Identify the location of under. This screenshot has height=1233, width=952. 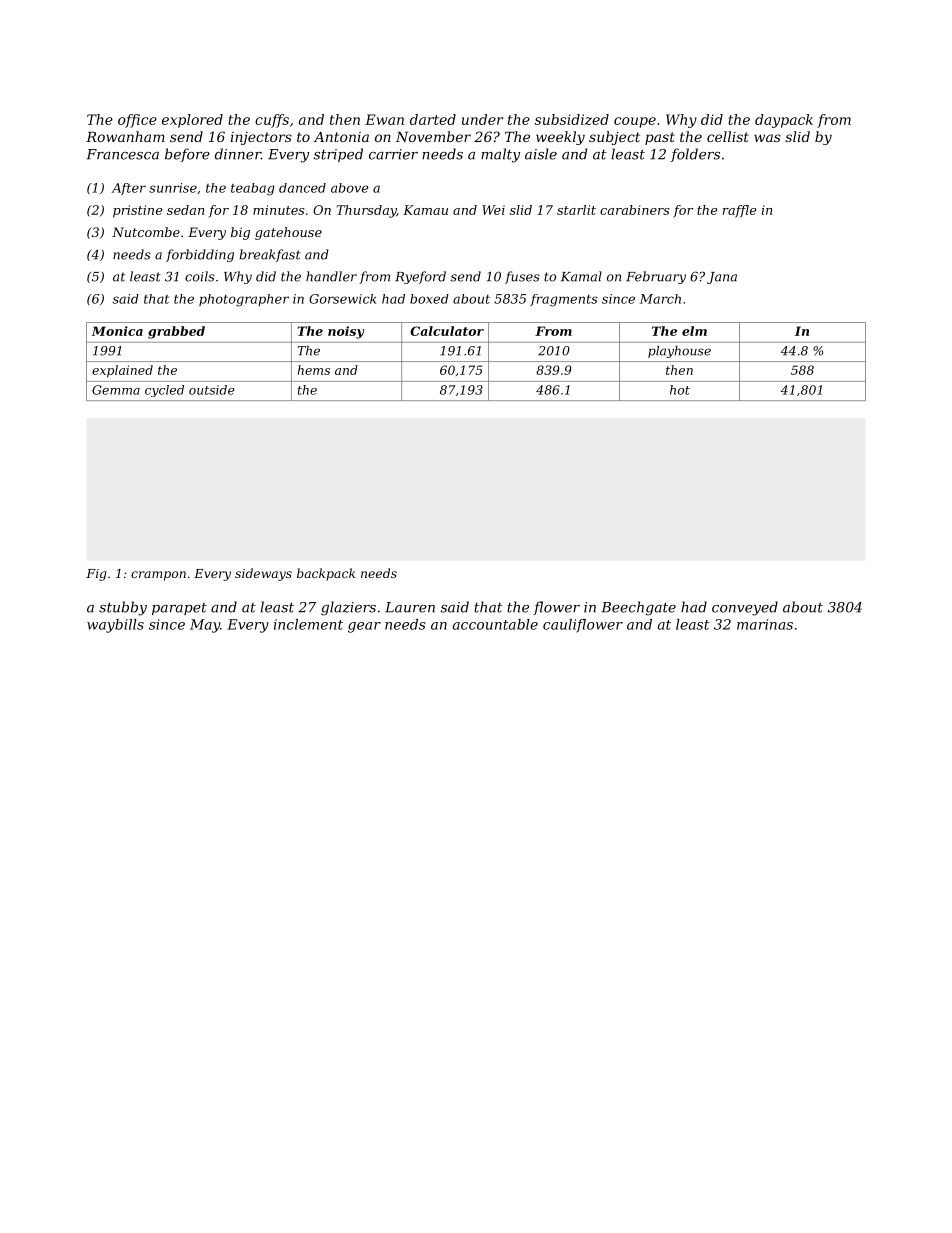
(482, 119).
